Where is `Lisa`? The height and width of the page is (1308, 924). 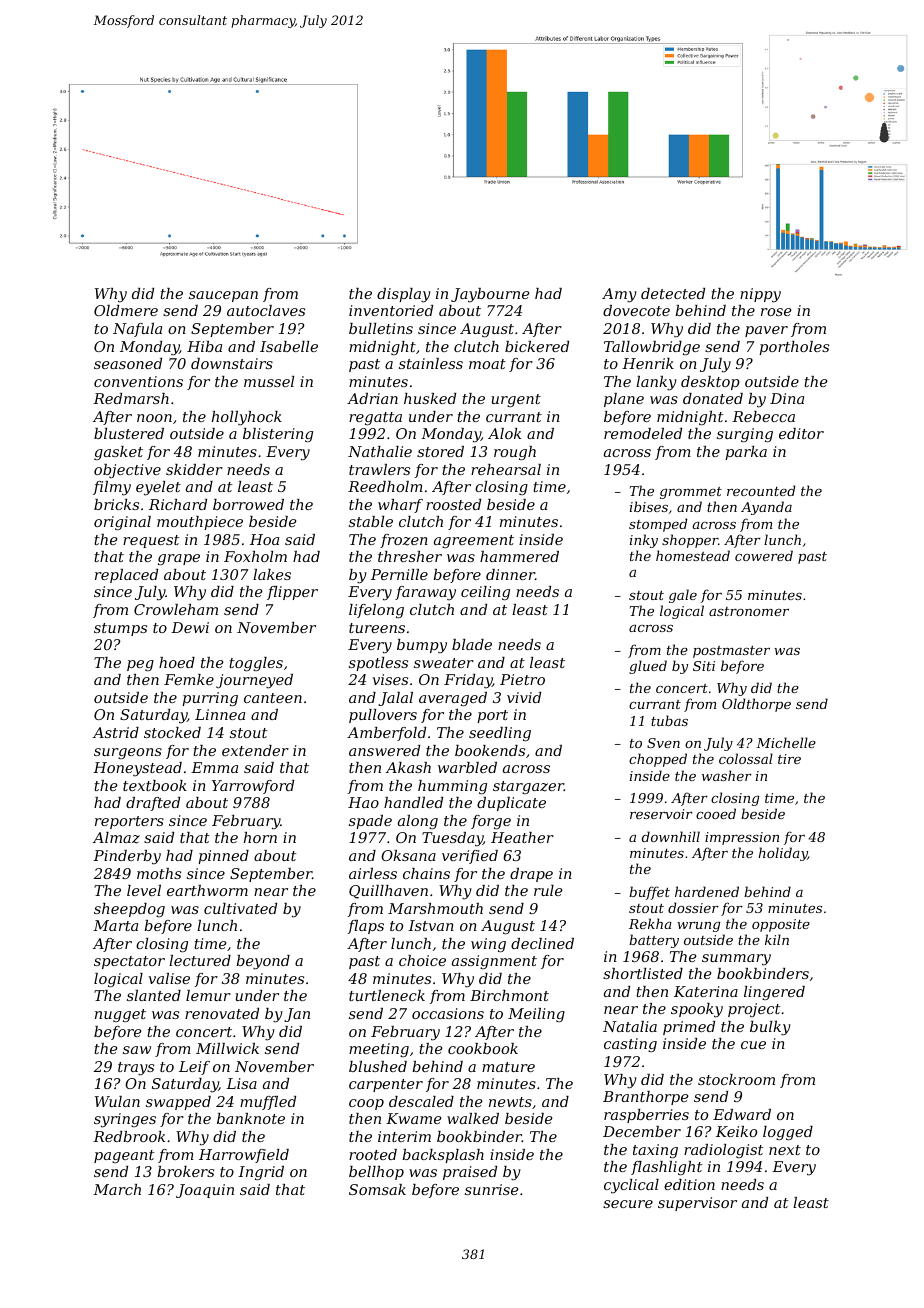 Lisa is located at coordinates (241, 1083).
